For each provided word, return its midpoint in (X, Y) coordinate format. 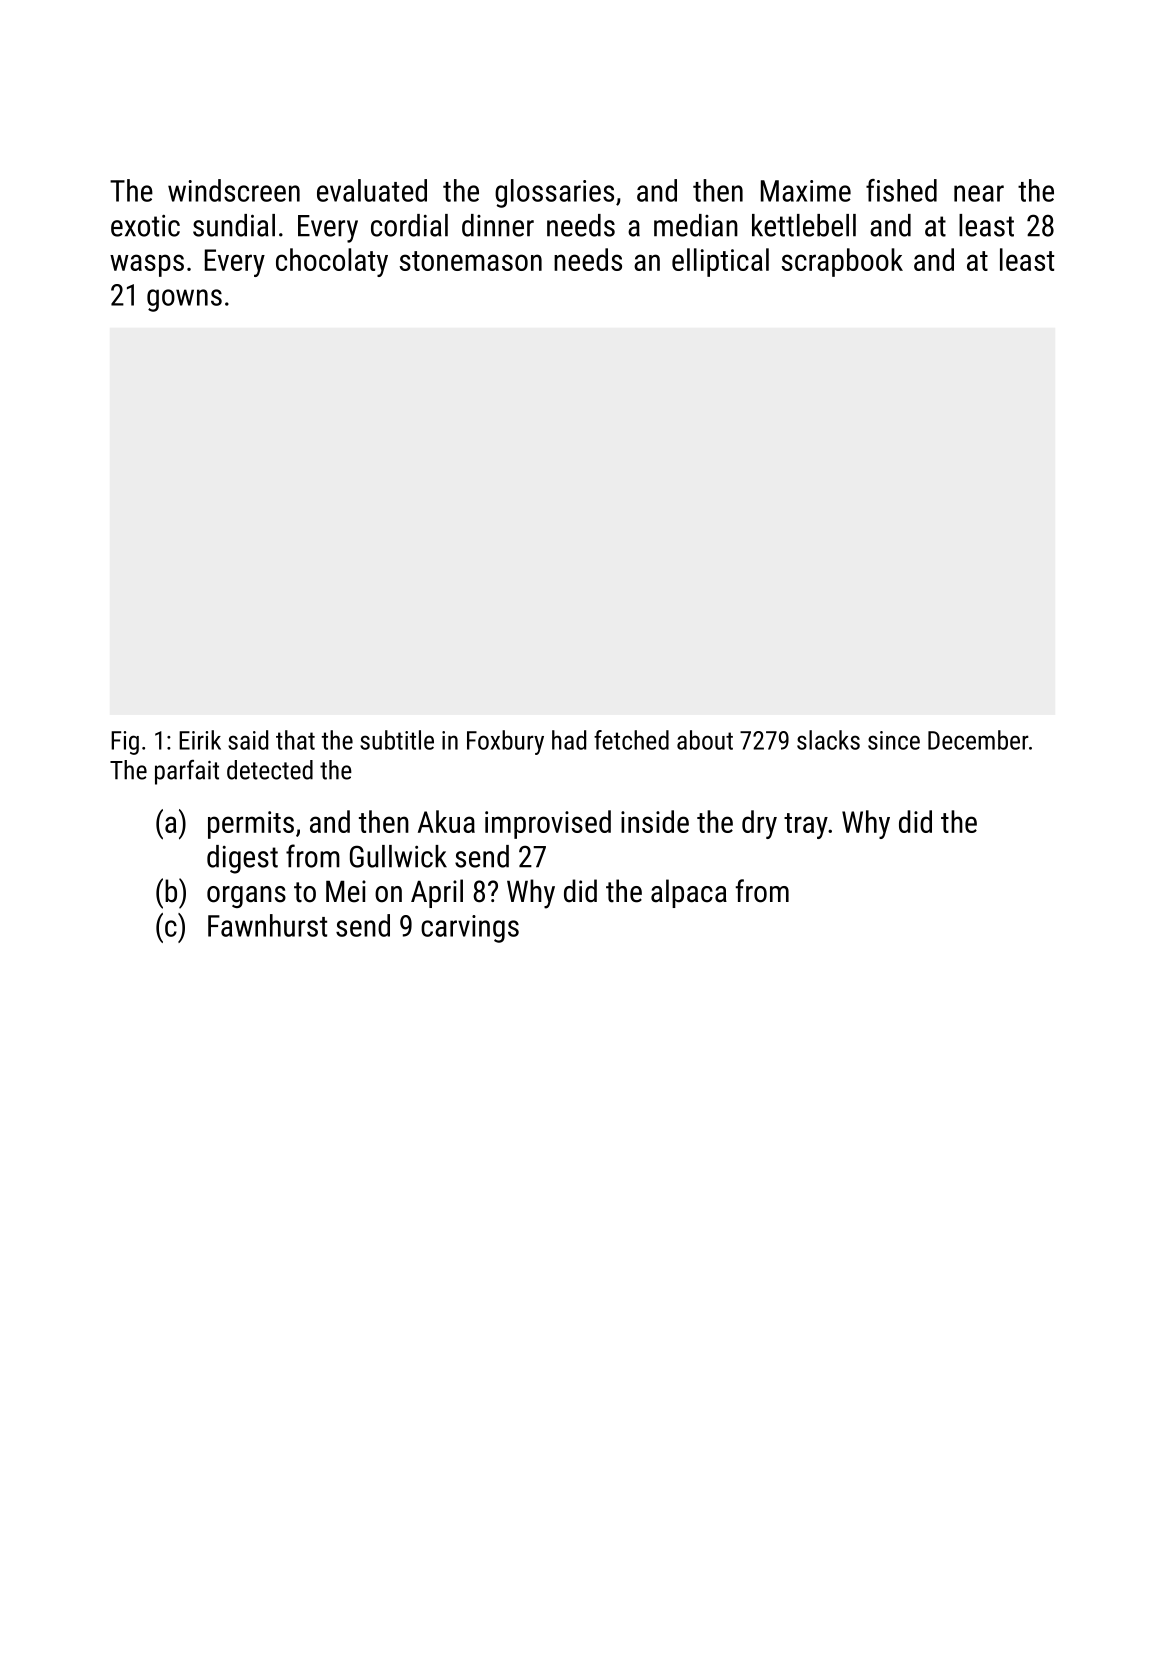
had (569, 740)
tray (806, 826)
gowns (184, 300)
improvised (548, 824)
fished (901, 190)
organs (246, 897)
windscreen (234, 190)
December (978, 740)
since (894, 740)
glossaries (554, 193)
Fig (125, 743)
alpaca (689, 893)
